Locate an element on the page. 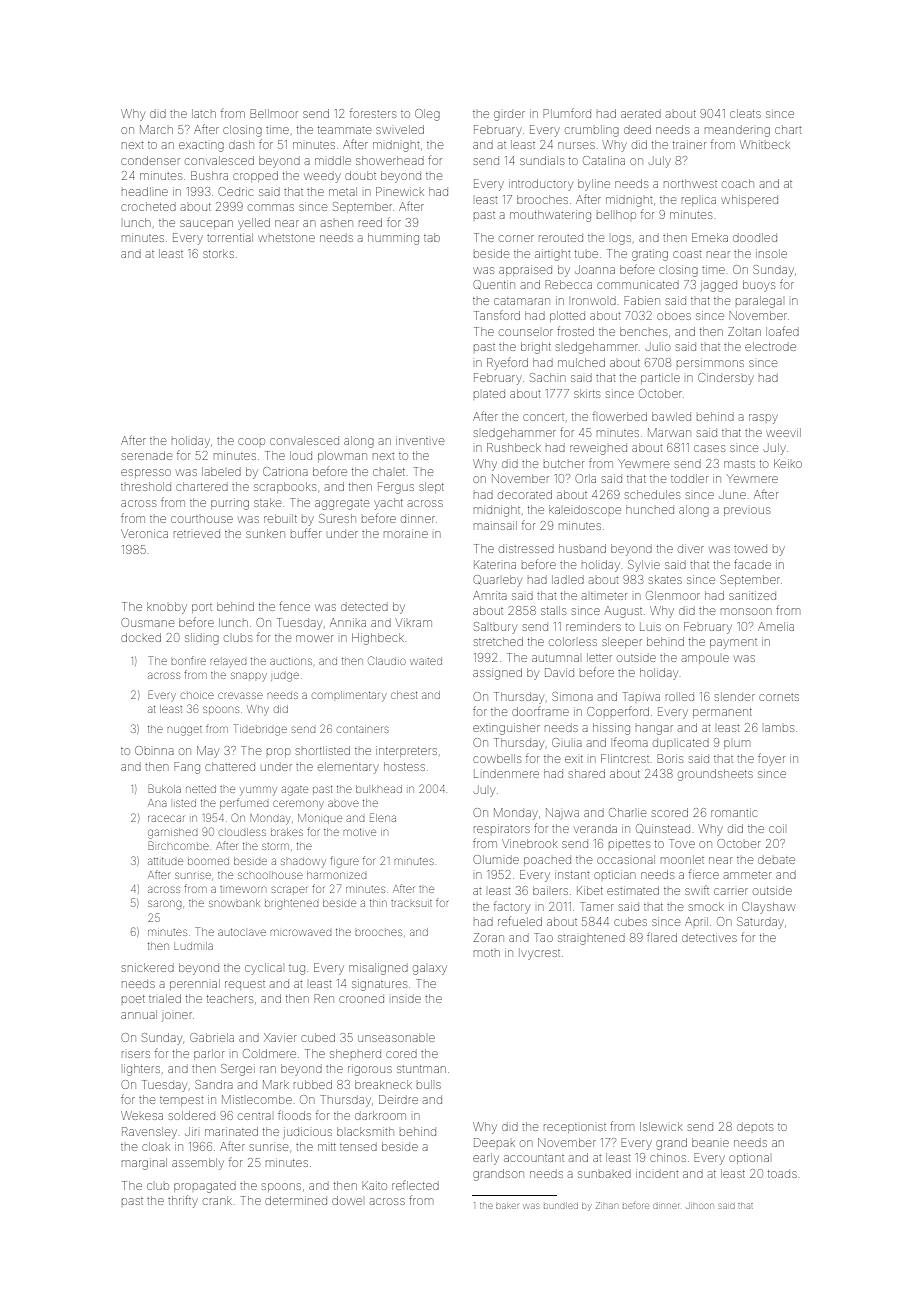 This page has width=924, height=1308. sarong is located at coordinates (164, 905).
